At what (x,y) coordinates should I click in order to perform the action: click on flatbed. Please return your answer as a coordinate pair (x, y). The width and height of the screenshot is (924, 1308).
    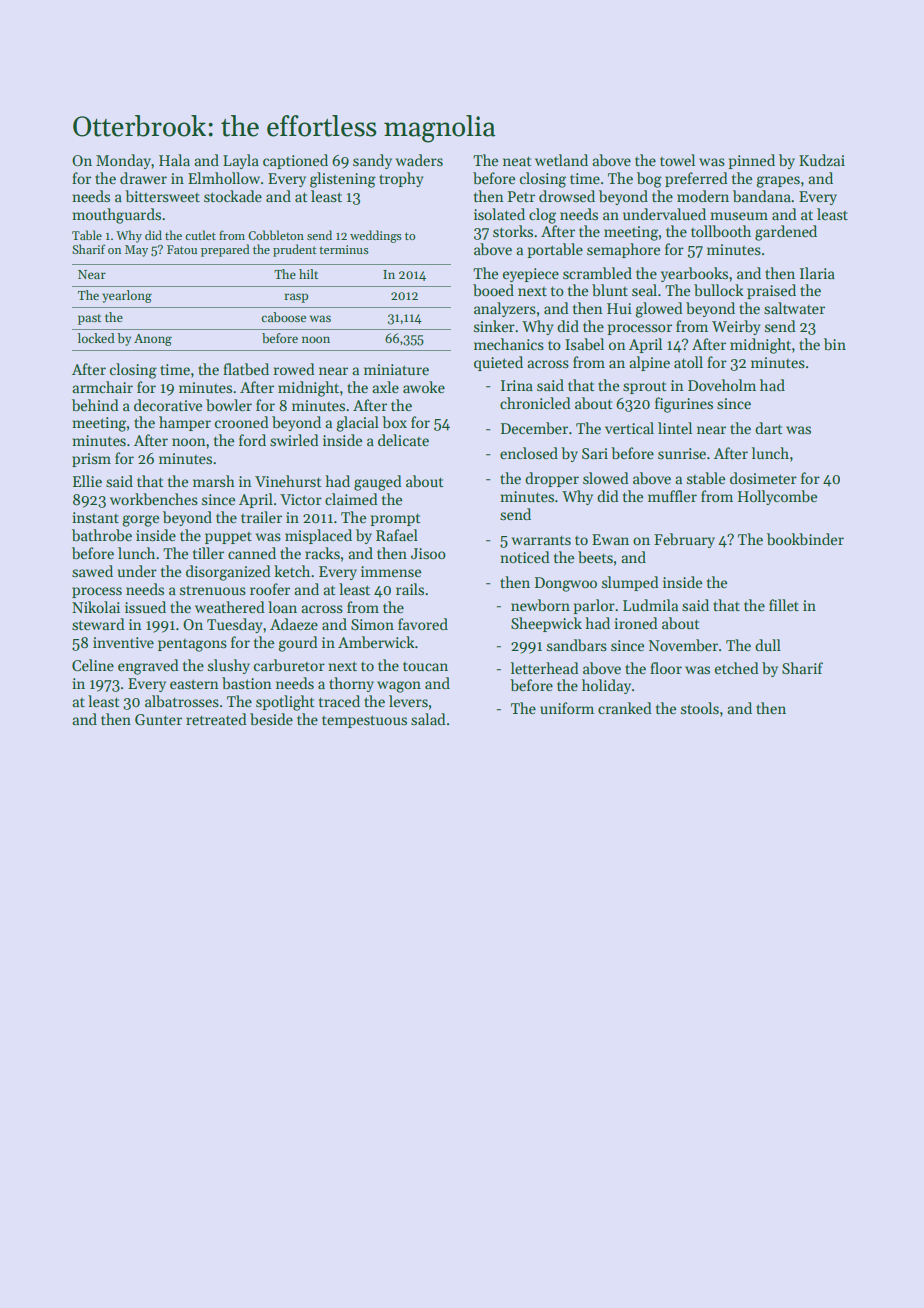
    Looking at the image, I should click on (246, 369).
